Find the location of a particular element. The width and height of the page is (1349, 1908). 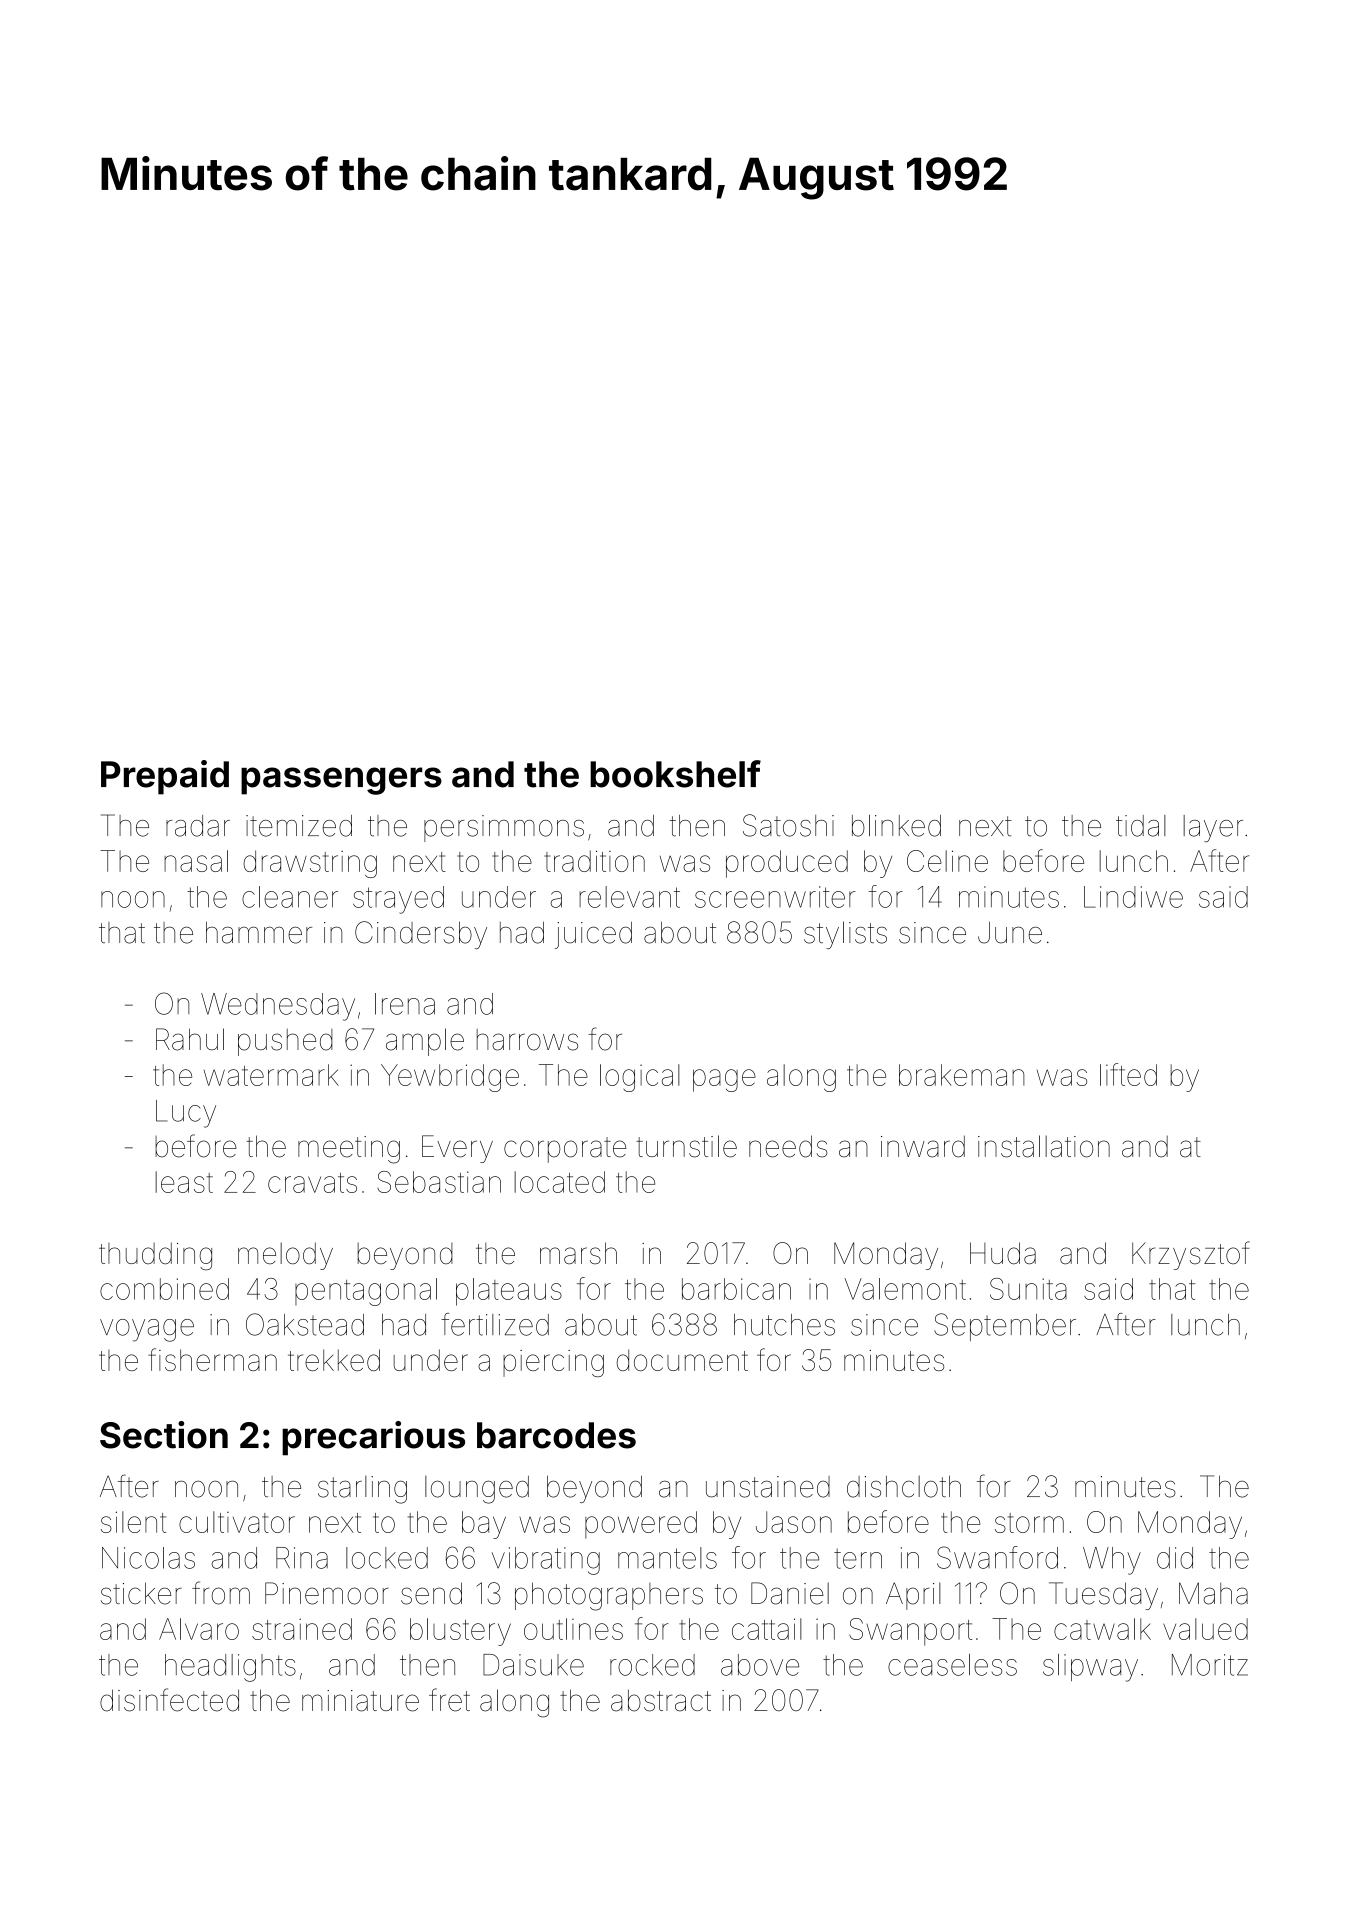

fisherman is located at coordinates (212, 1359).
